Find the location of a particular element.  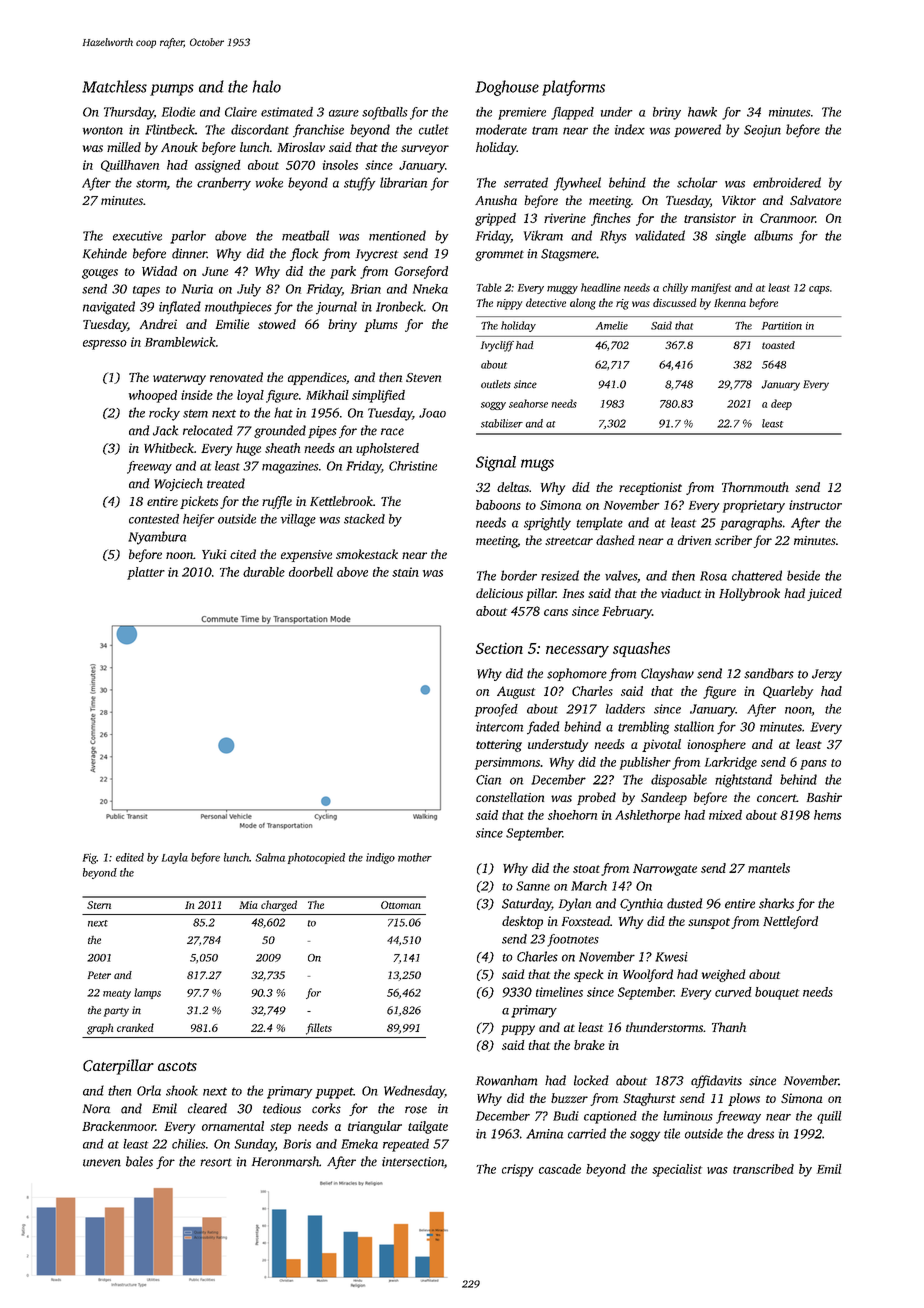

cranked is located at coordinates (135, 1027).
